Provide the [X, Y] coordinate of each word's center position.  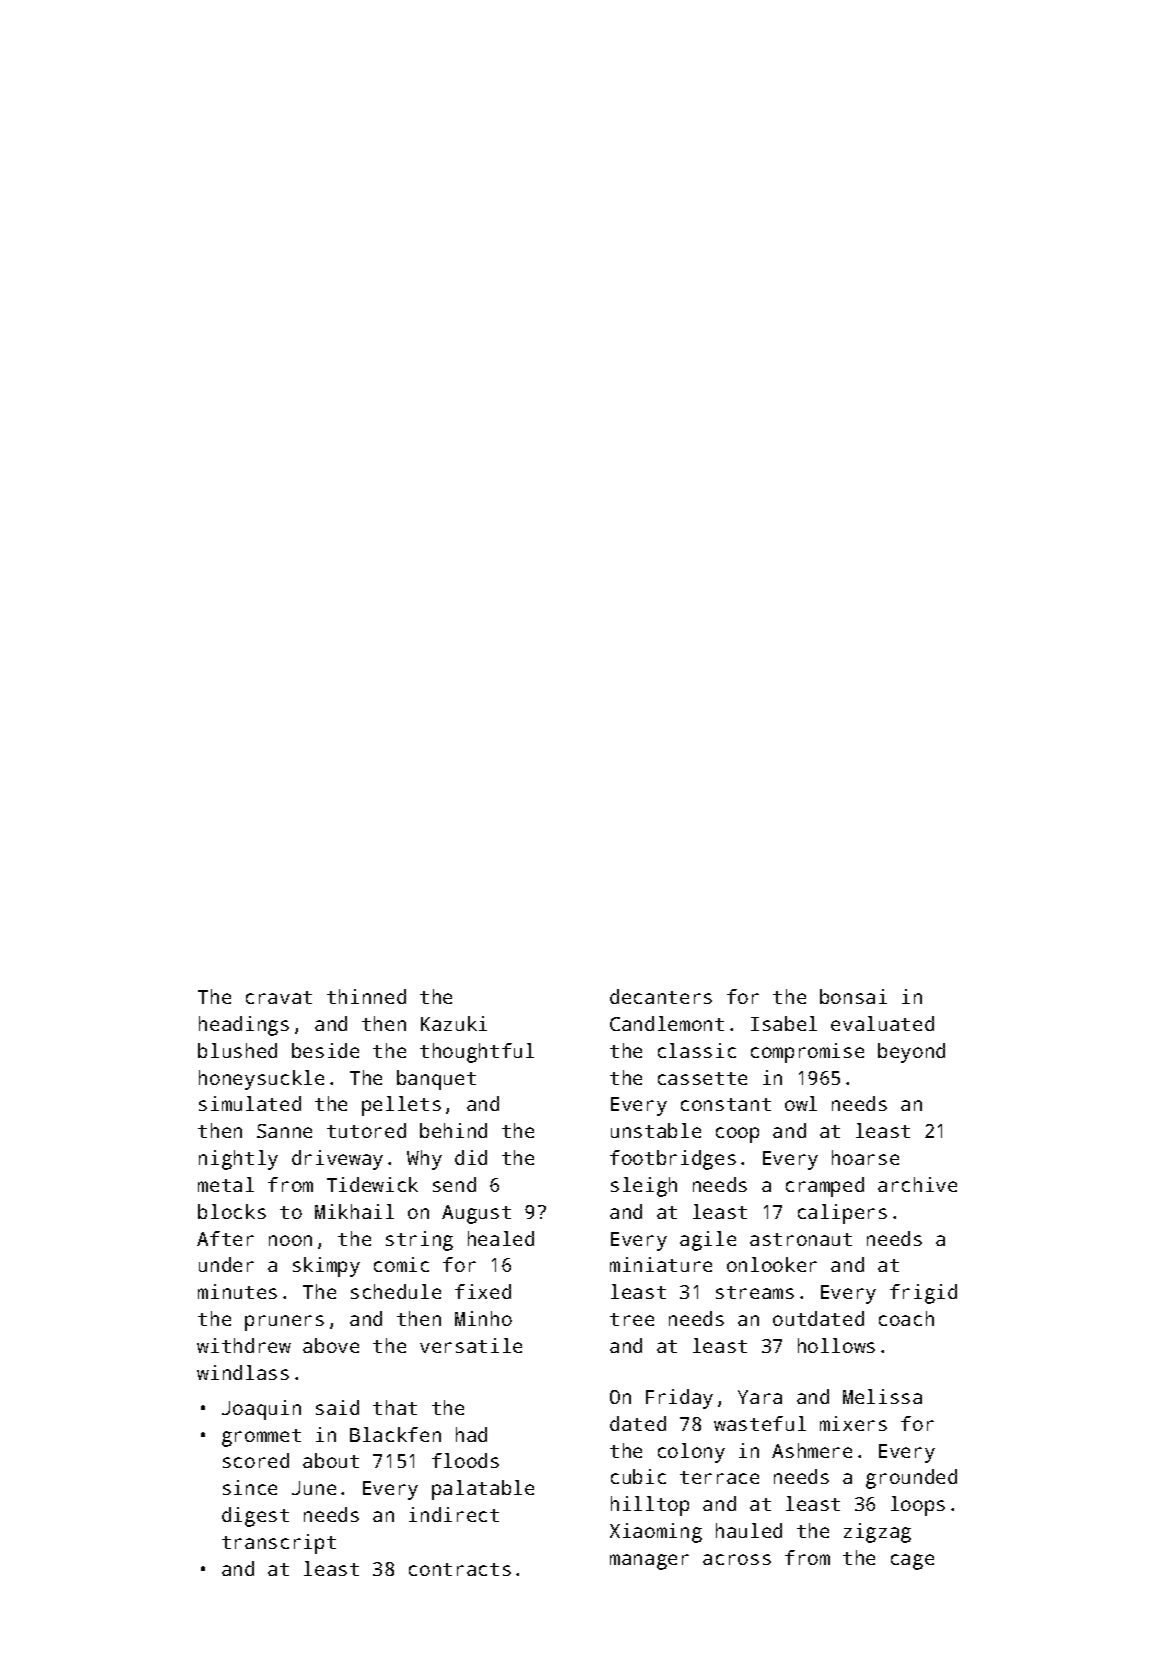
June [314, 1488]
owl [801, 1103]
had [471, 1434]
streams [755, 1292]
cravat [279, 997]
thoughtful [477, 1053]
